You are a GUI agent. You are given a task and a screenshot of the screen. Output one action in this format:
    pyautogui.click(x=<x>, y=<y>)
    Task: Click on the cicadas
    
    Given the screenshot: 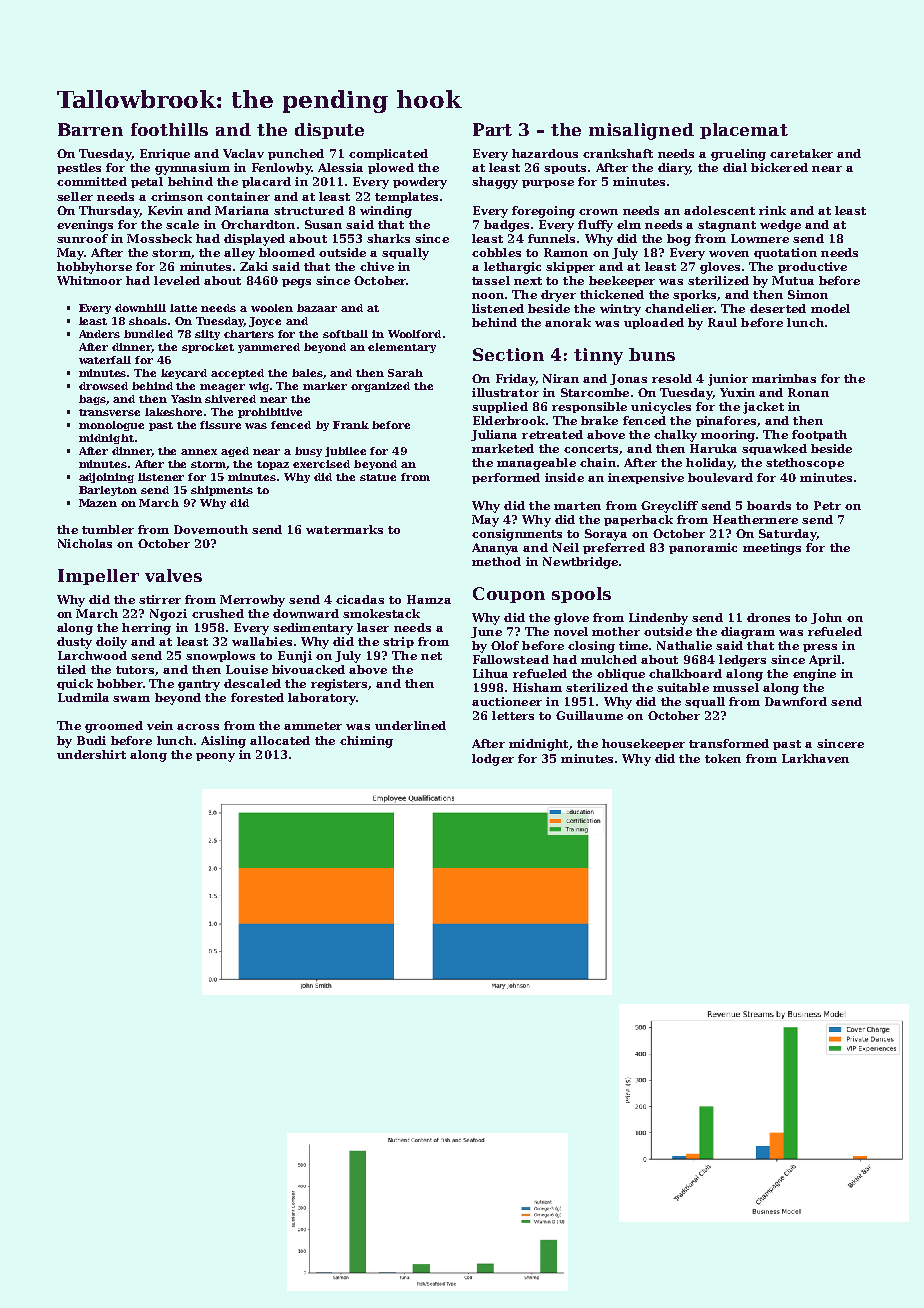 What is the action you would take?
    pyautogui.click(x=360, y=599)
